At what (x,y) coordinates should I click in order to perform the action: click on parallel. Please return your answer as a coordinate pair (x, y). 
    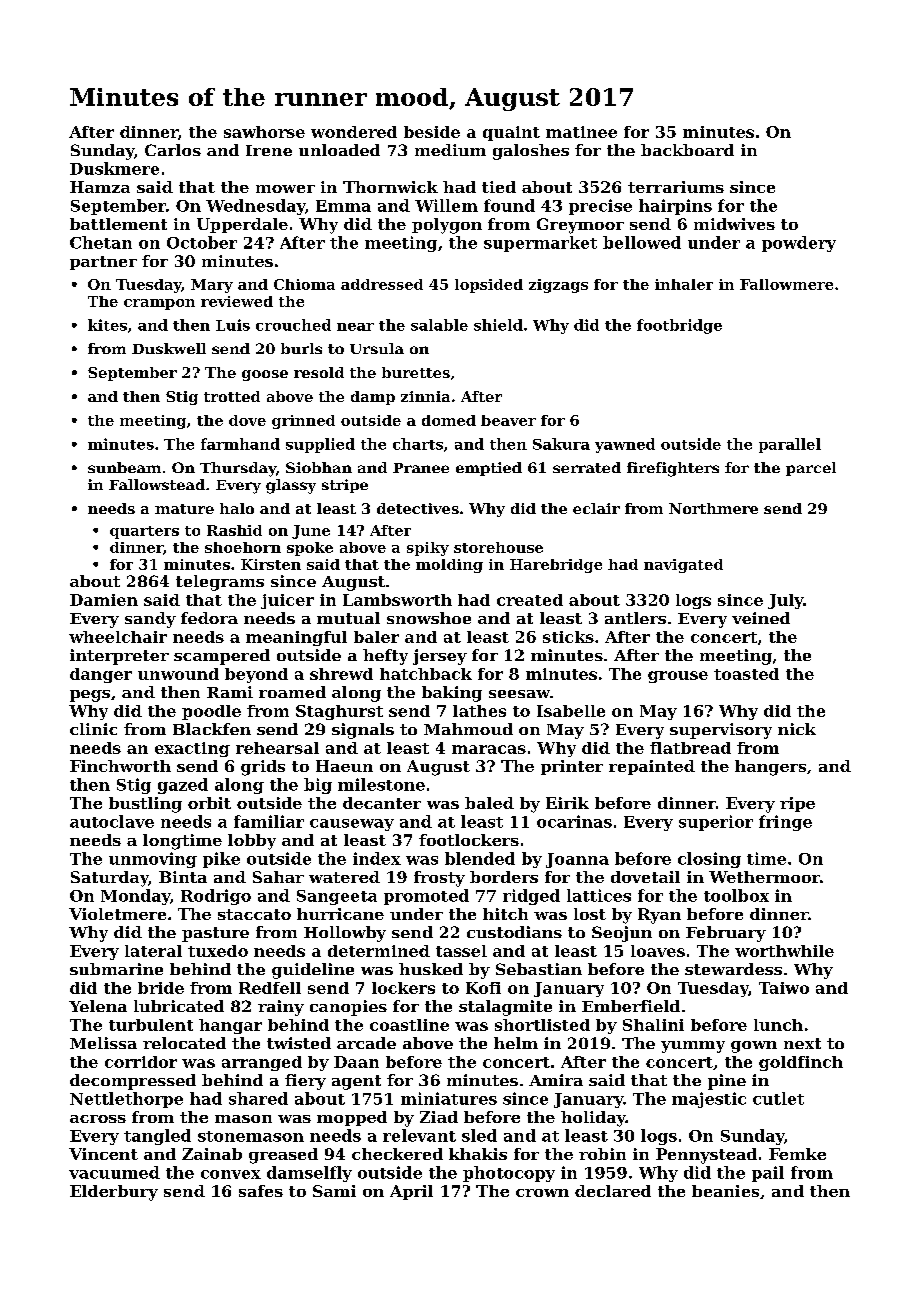
    Looking at the image, I should click on (790, 445).
